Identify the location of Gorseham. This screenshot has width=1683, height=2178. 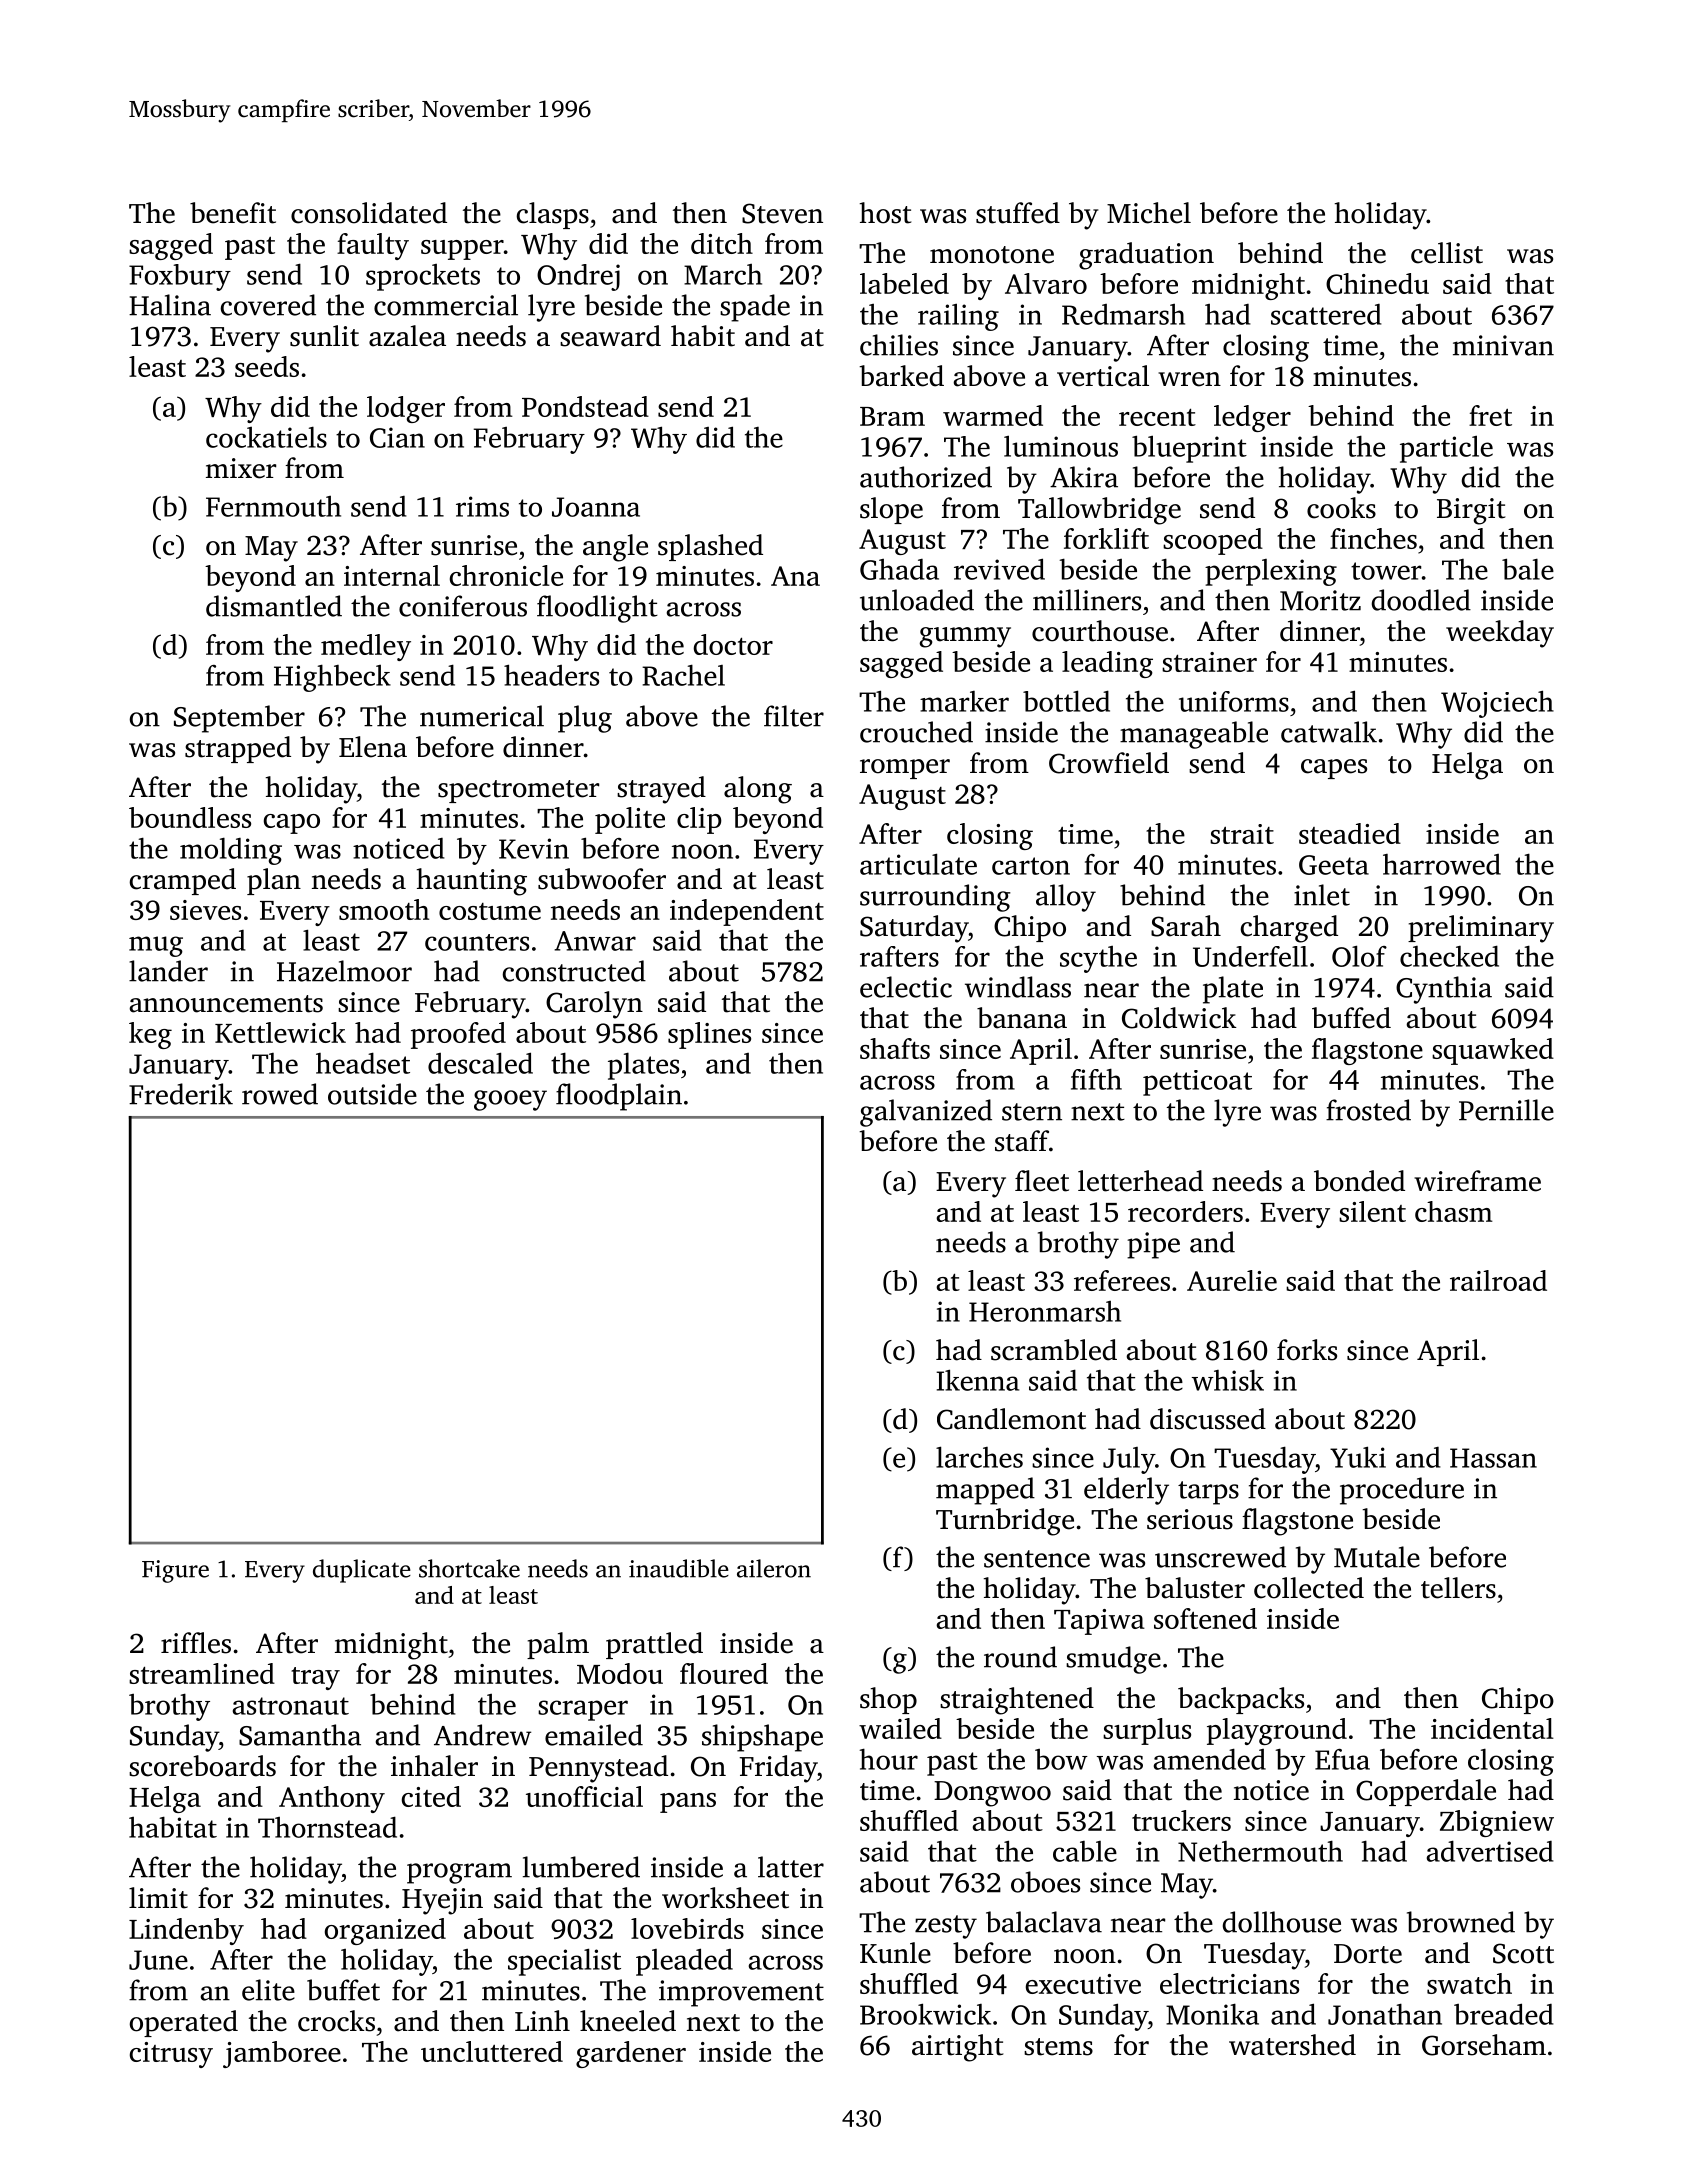
(1484, 2045).
